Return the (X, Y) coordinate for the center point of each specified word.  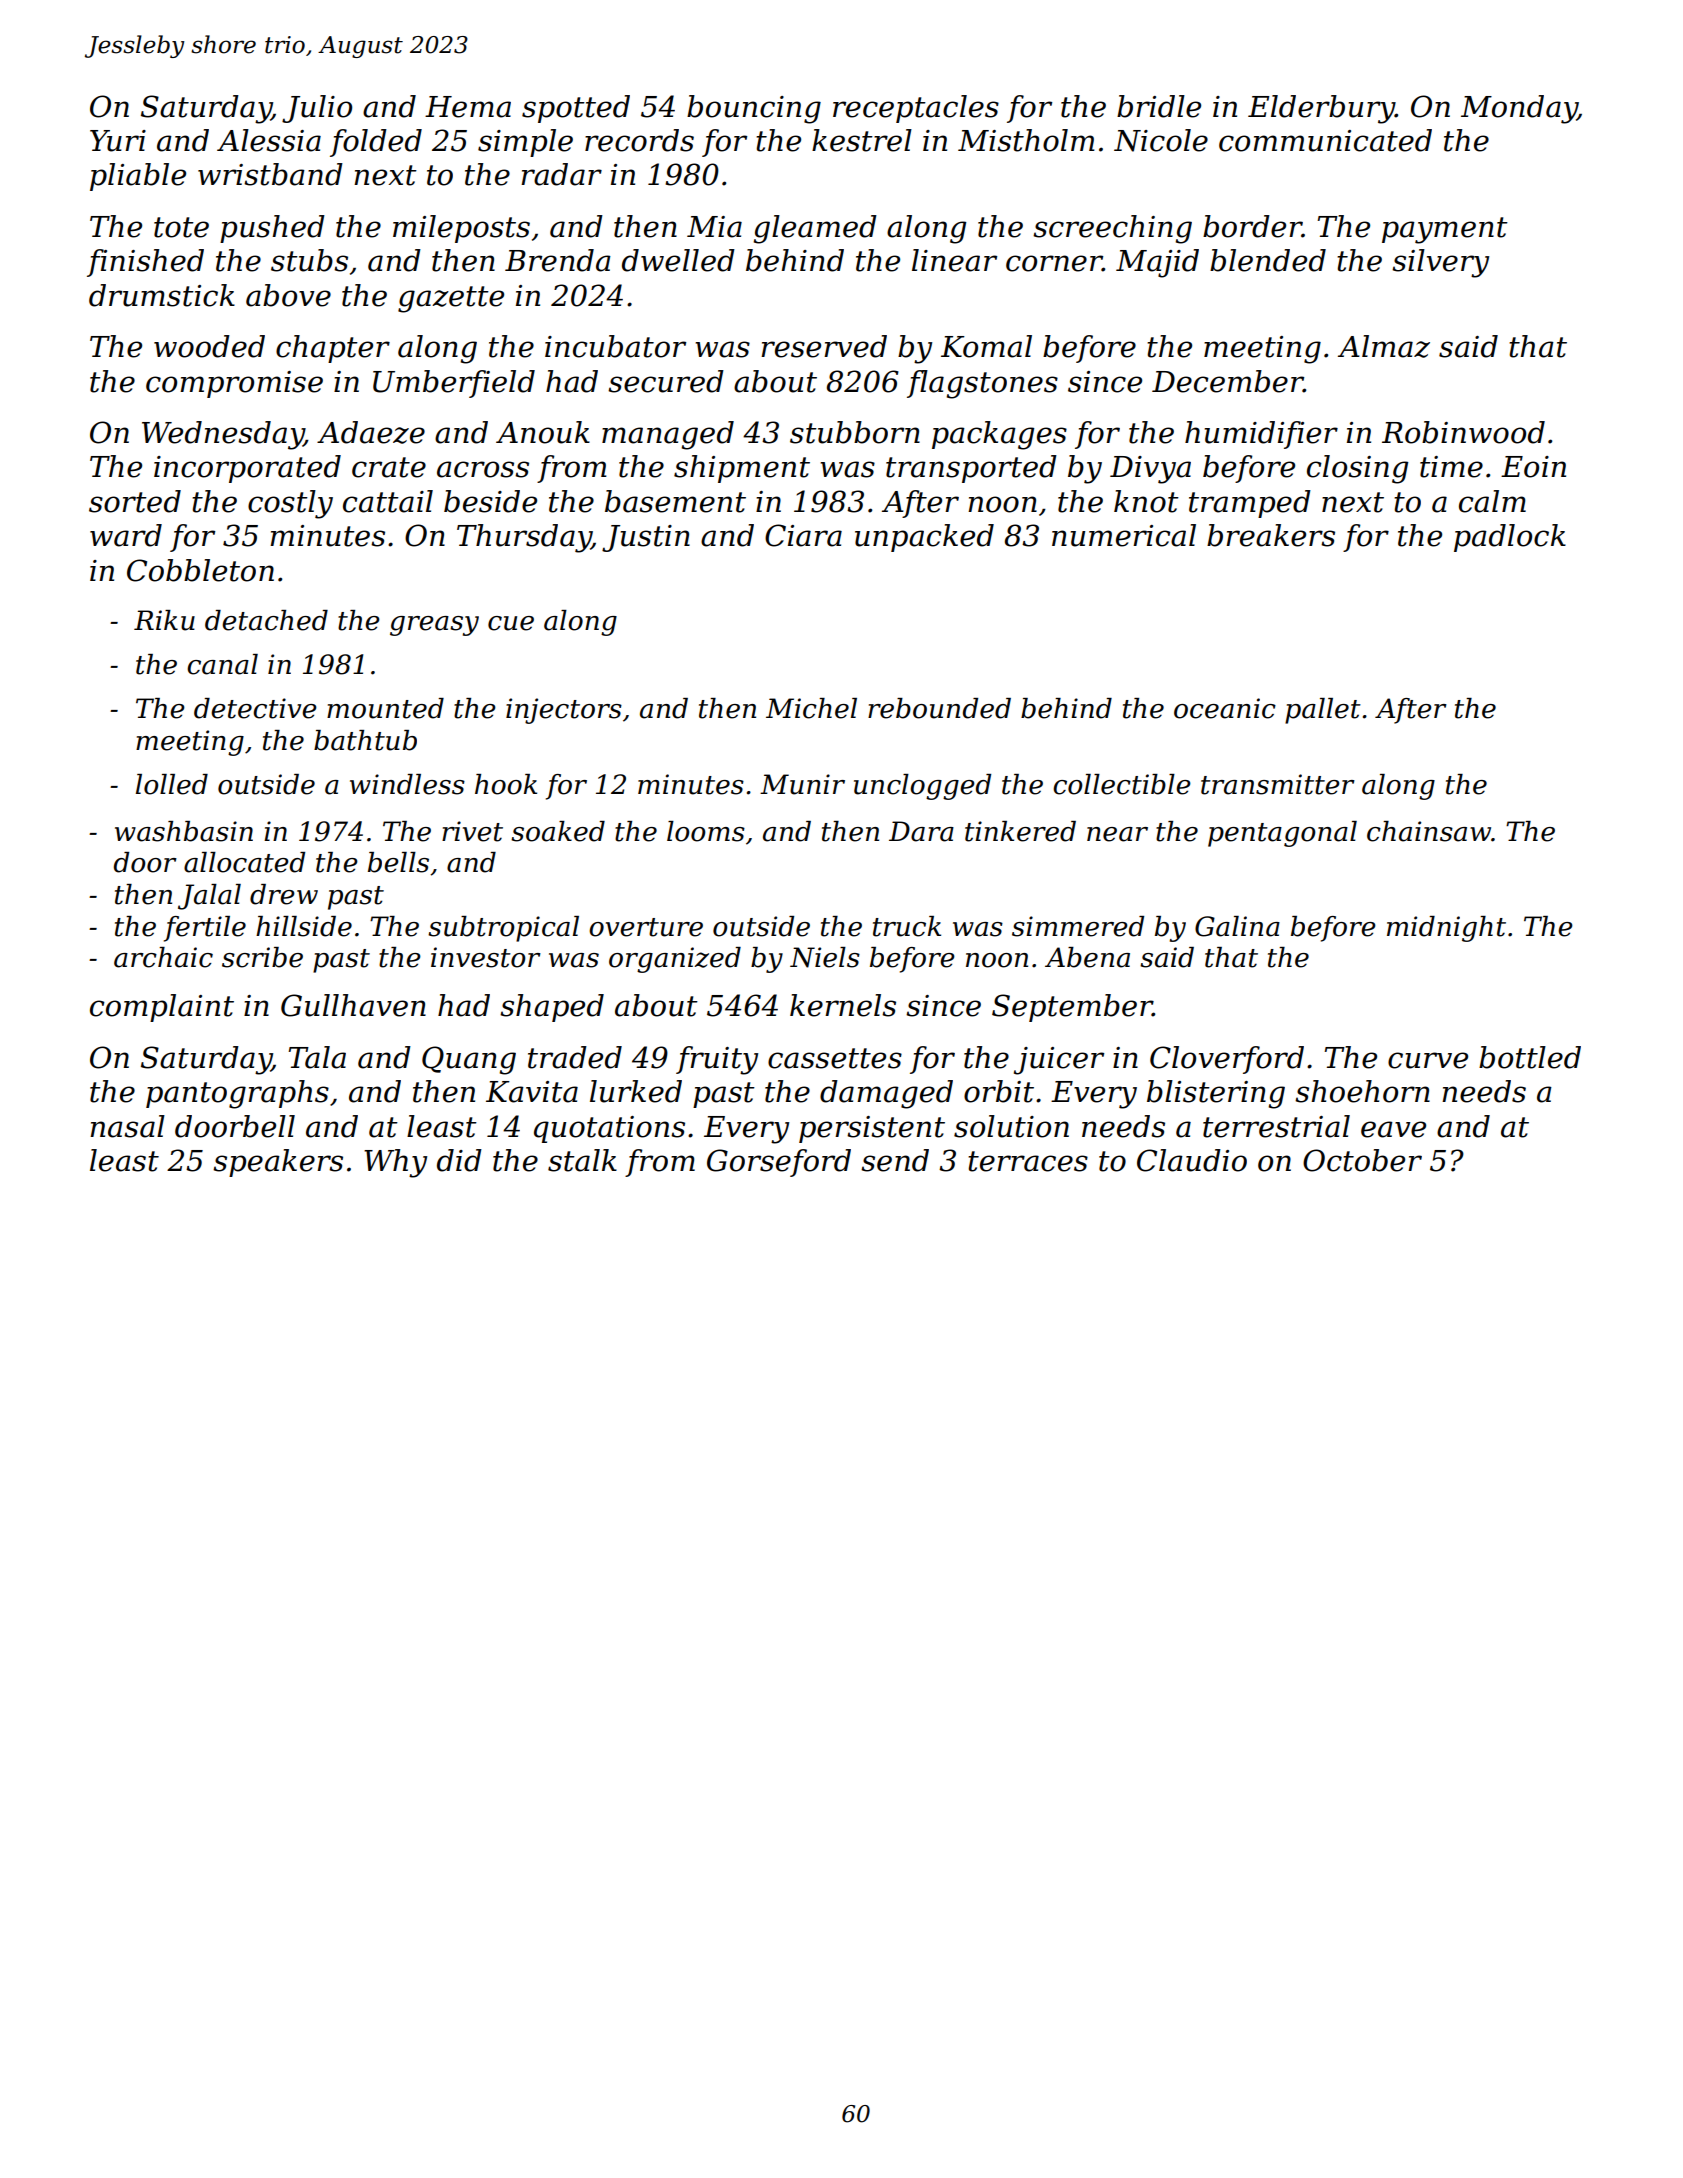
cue (511, 623)
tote (181, 227)
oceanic (1225, 708)
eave (1393, 1129)
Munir (802, 784)
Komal (986, 346)
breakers (1271, 535)
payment (1445, 230)
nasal (127, 1126)
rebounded (939, 708)
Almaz (1384, 346)
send (895, 1160)
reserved (824, 346)
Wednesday (223, 435)
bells (398, 862)
